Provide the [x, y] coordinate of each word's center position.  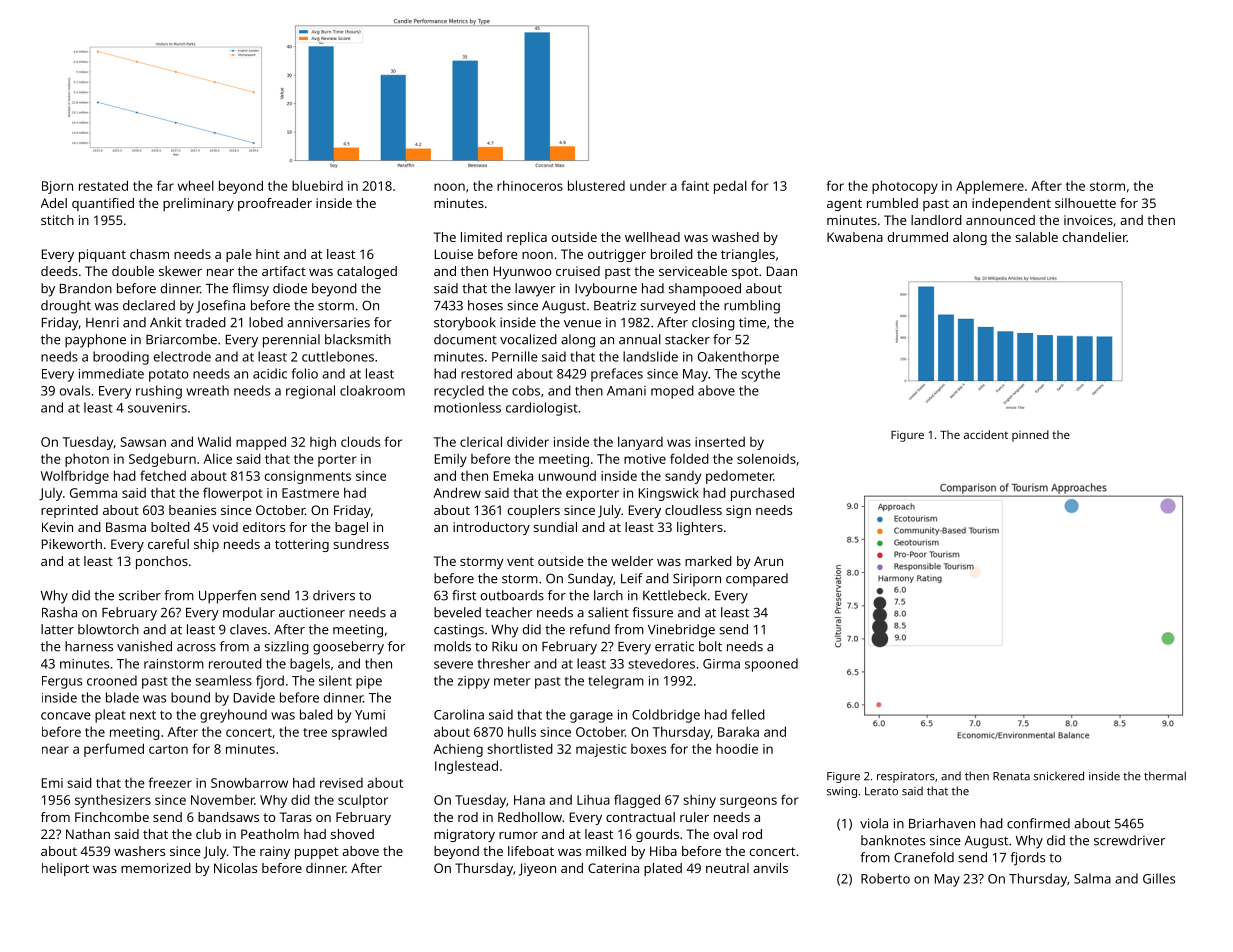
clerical [481, 441]
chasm [149, 254]
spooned [771, 665]
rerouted [235, 663]
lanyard [640, 443]
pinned [1030, 436]
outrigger [617, 255]
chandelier [1095, 237]
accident [986, 434]
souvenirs [157, 408]
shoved [352, 834]
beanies [192, 510]
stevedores [661, 663]
